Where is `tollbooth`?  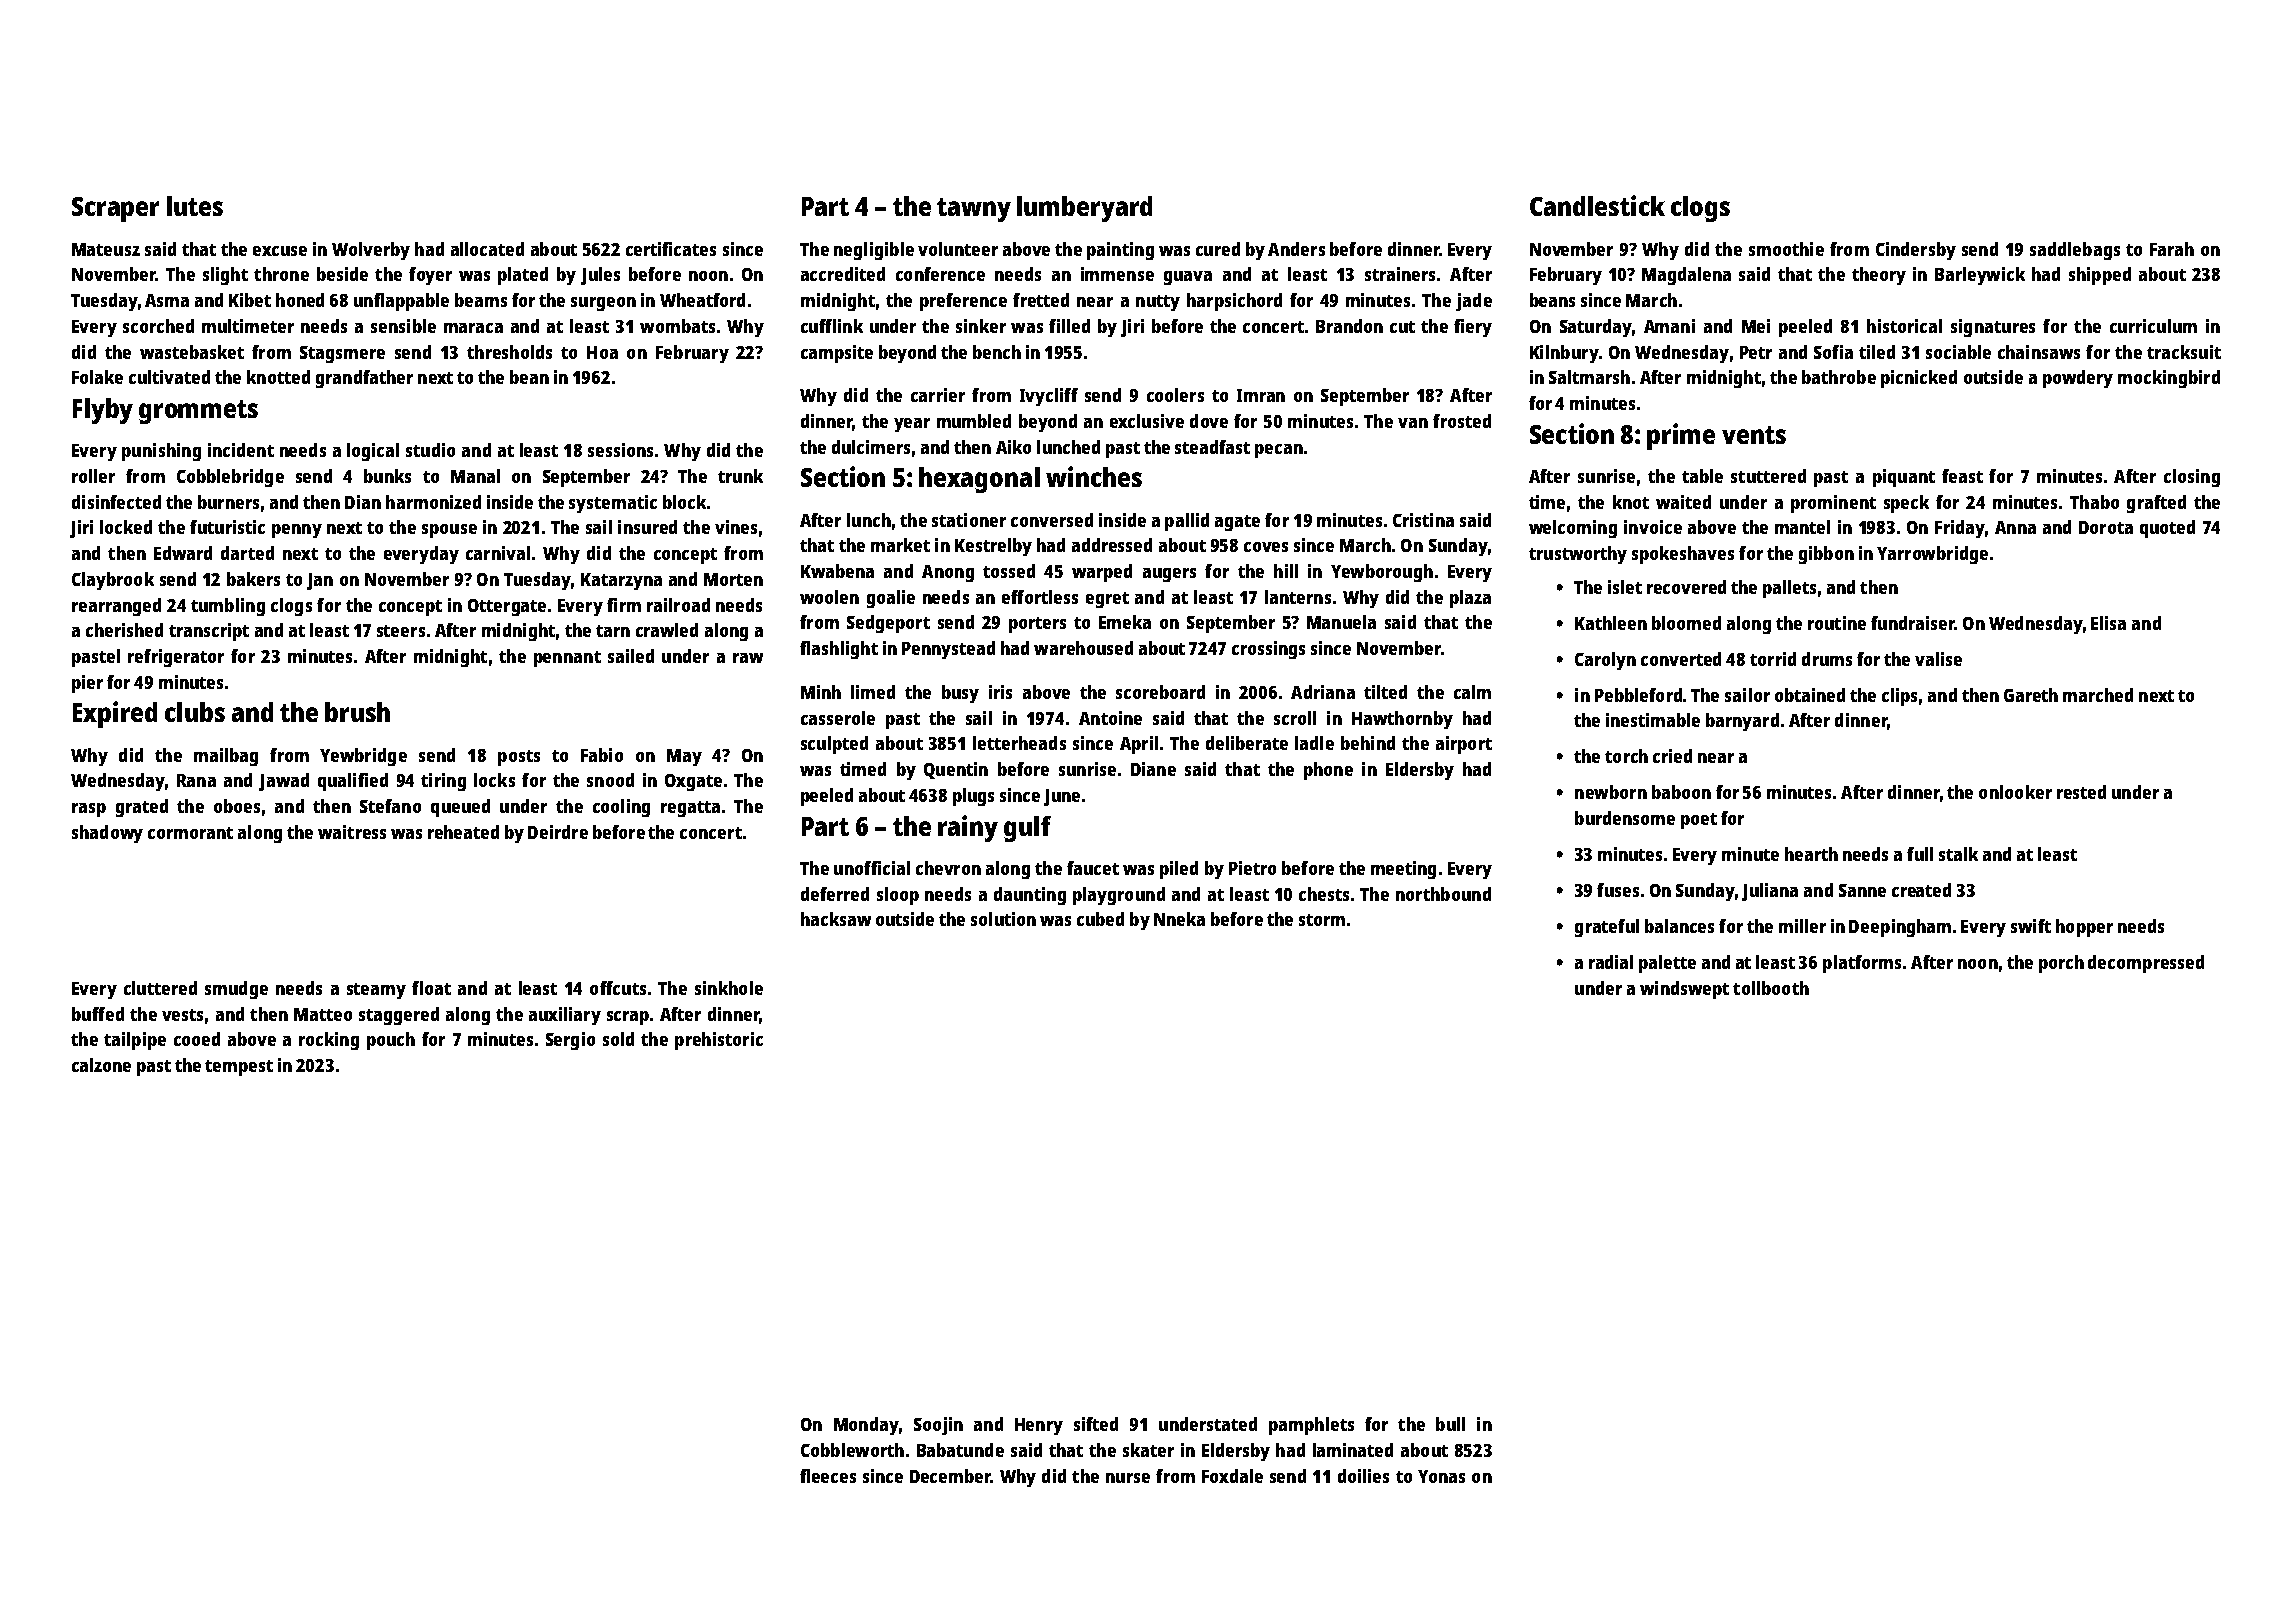 tollbooth is located at coordinates (1771, 988).
